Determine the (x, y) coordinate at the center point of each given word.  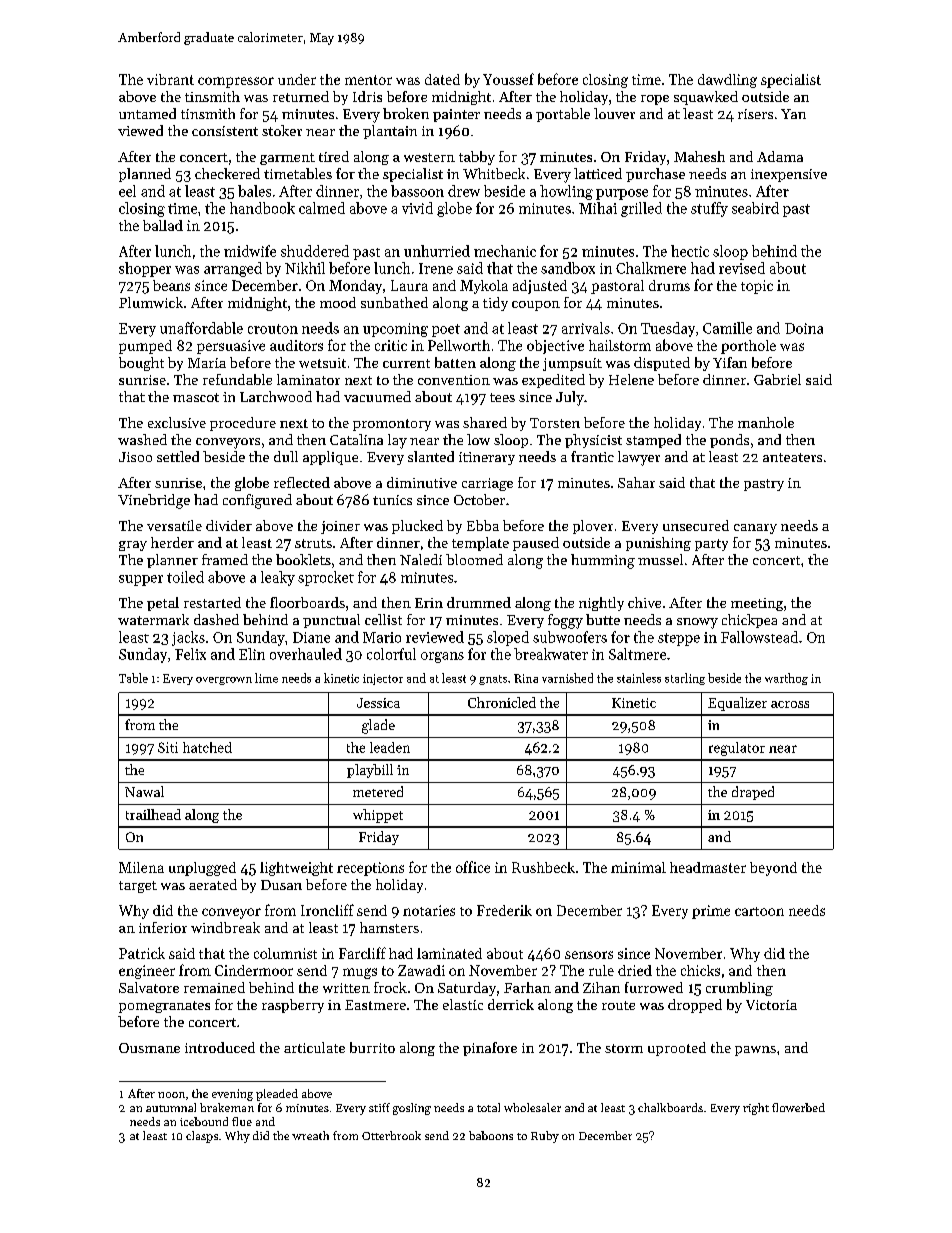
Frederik (504, 910)
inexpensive (789, 175)
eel (127, 191)
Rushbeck (543, 867)
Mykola (484, 287)
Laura (409, 285)
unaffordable (201, 328)
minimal (638, 867)
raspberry (293, 1006)
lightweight (296, 869)
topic (757, 287)
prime (711, 912)
